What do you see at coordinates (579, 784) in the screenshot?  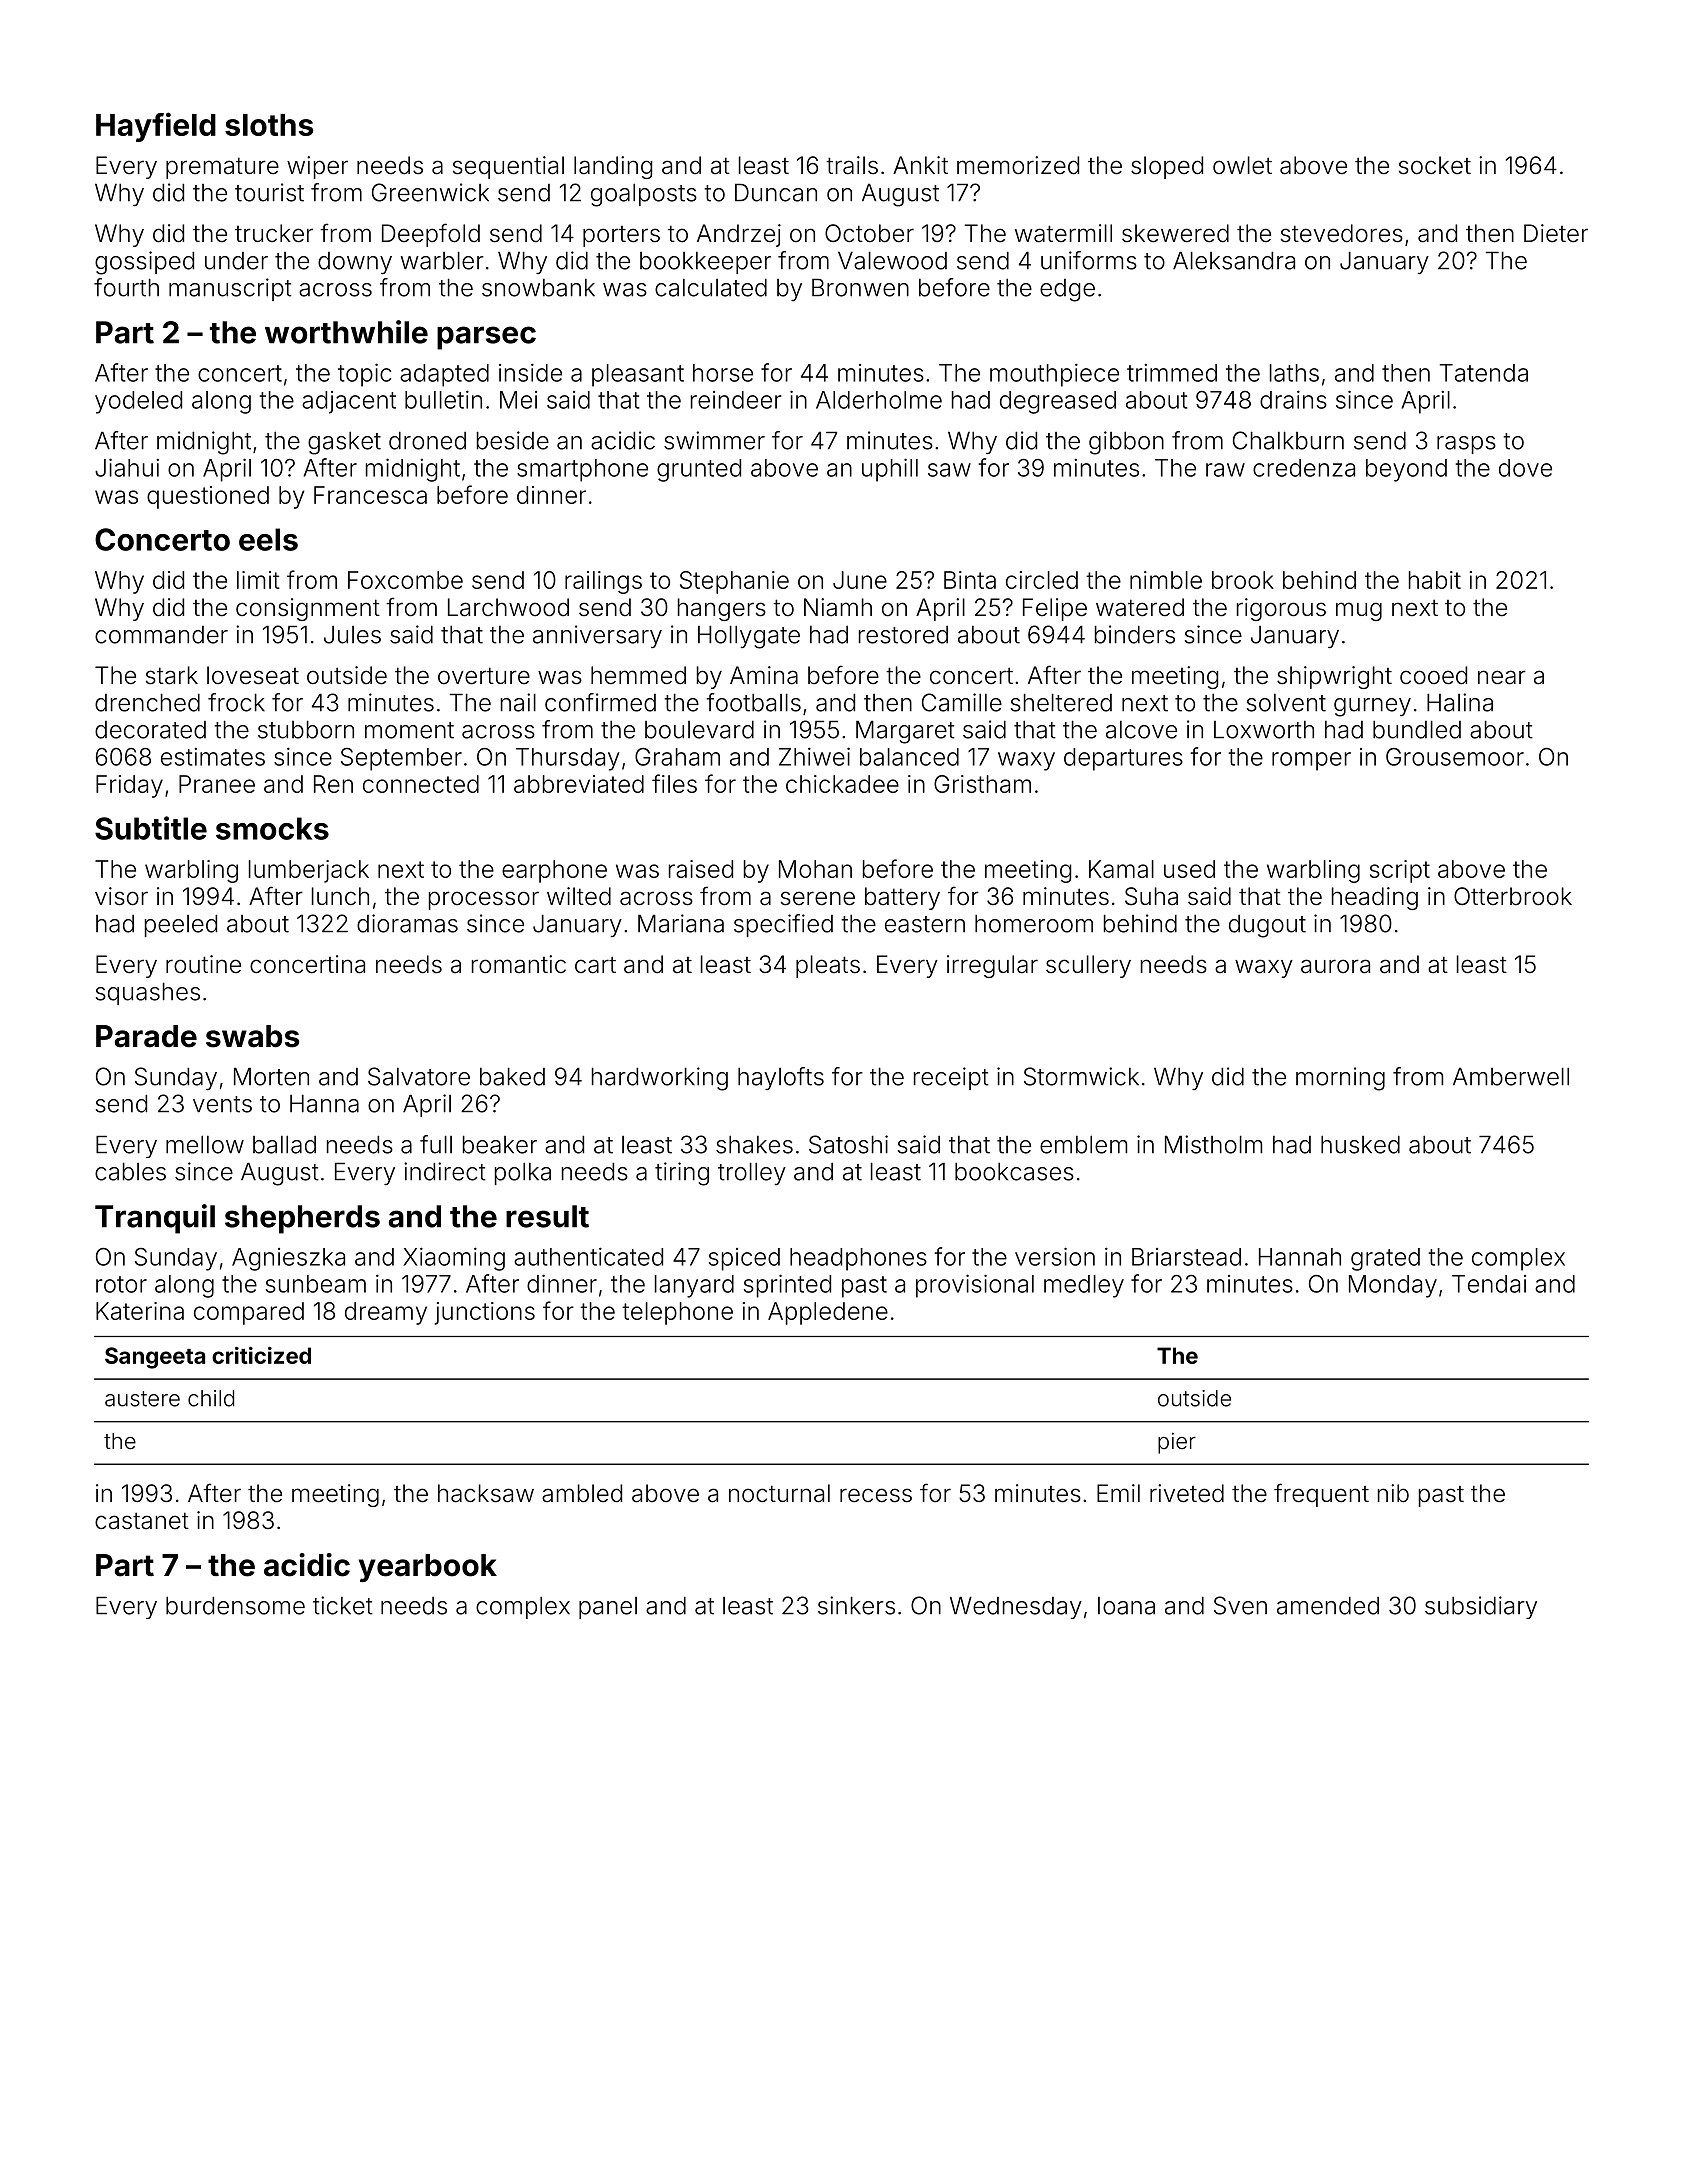 I see `abbreviated` at bounding box center [579, 784].
